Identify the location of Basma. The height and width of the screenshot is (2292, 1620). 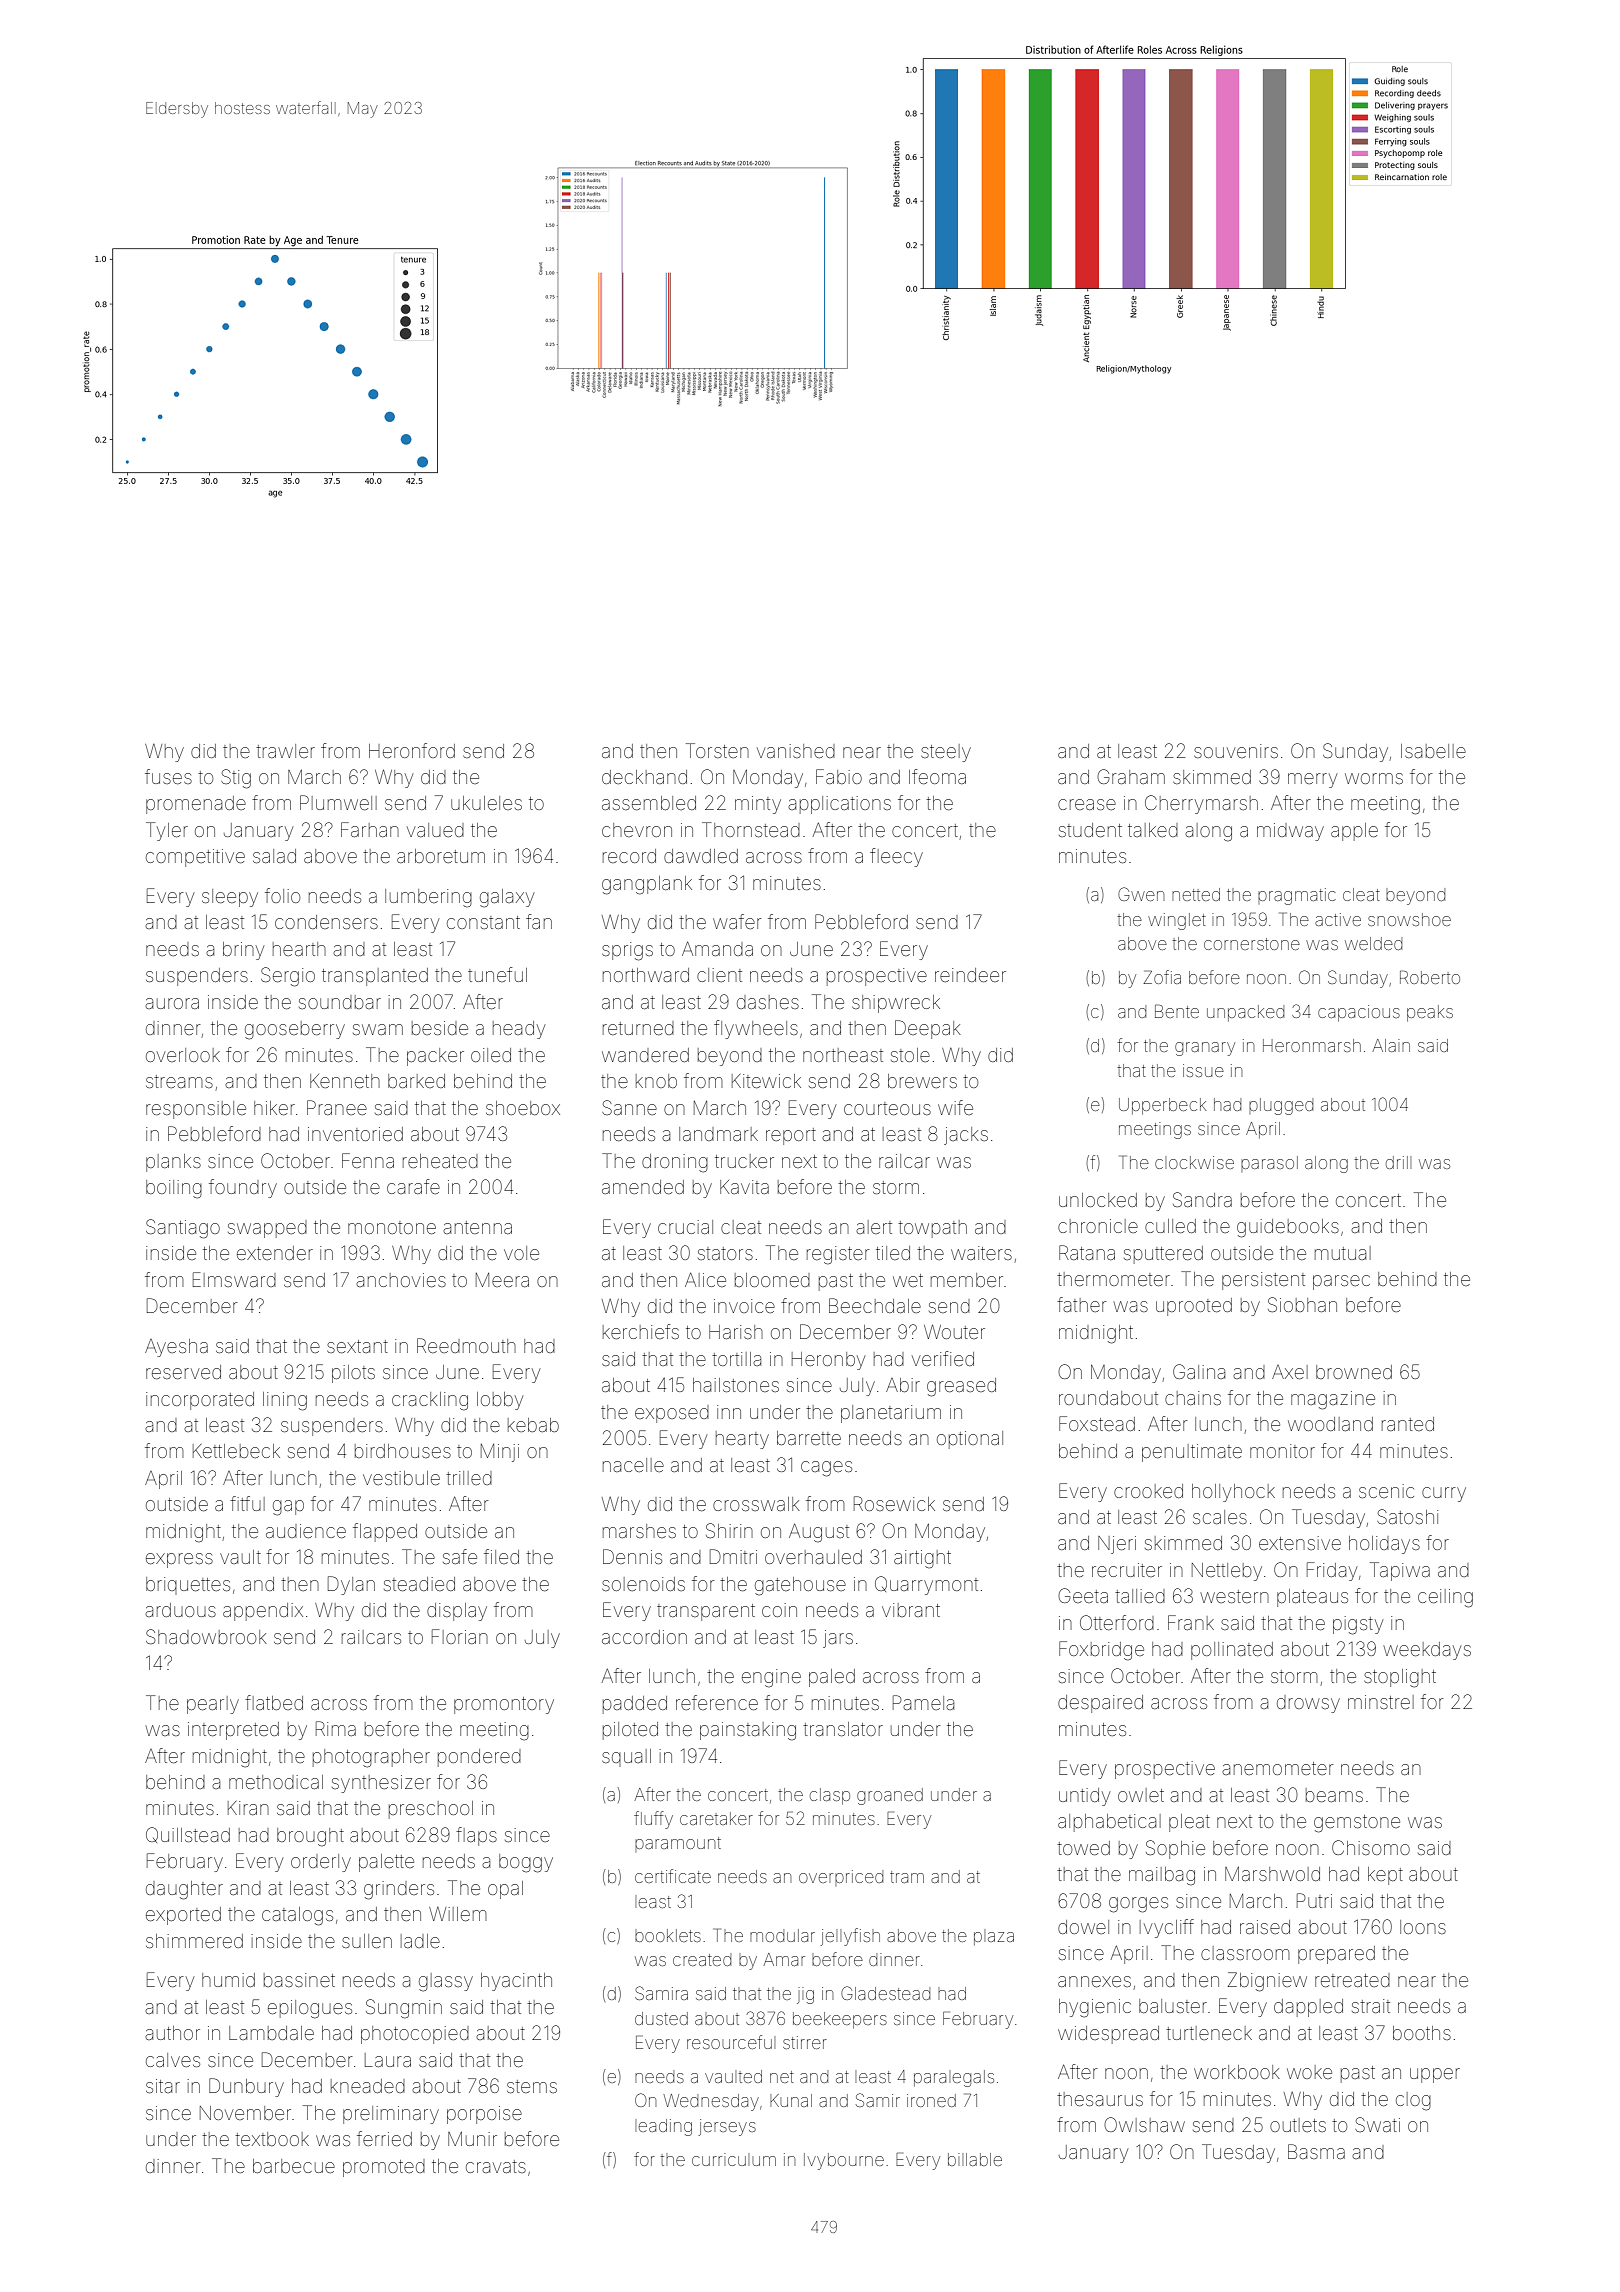
(1316, 2151).
